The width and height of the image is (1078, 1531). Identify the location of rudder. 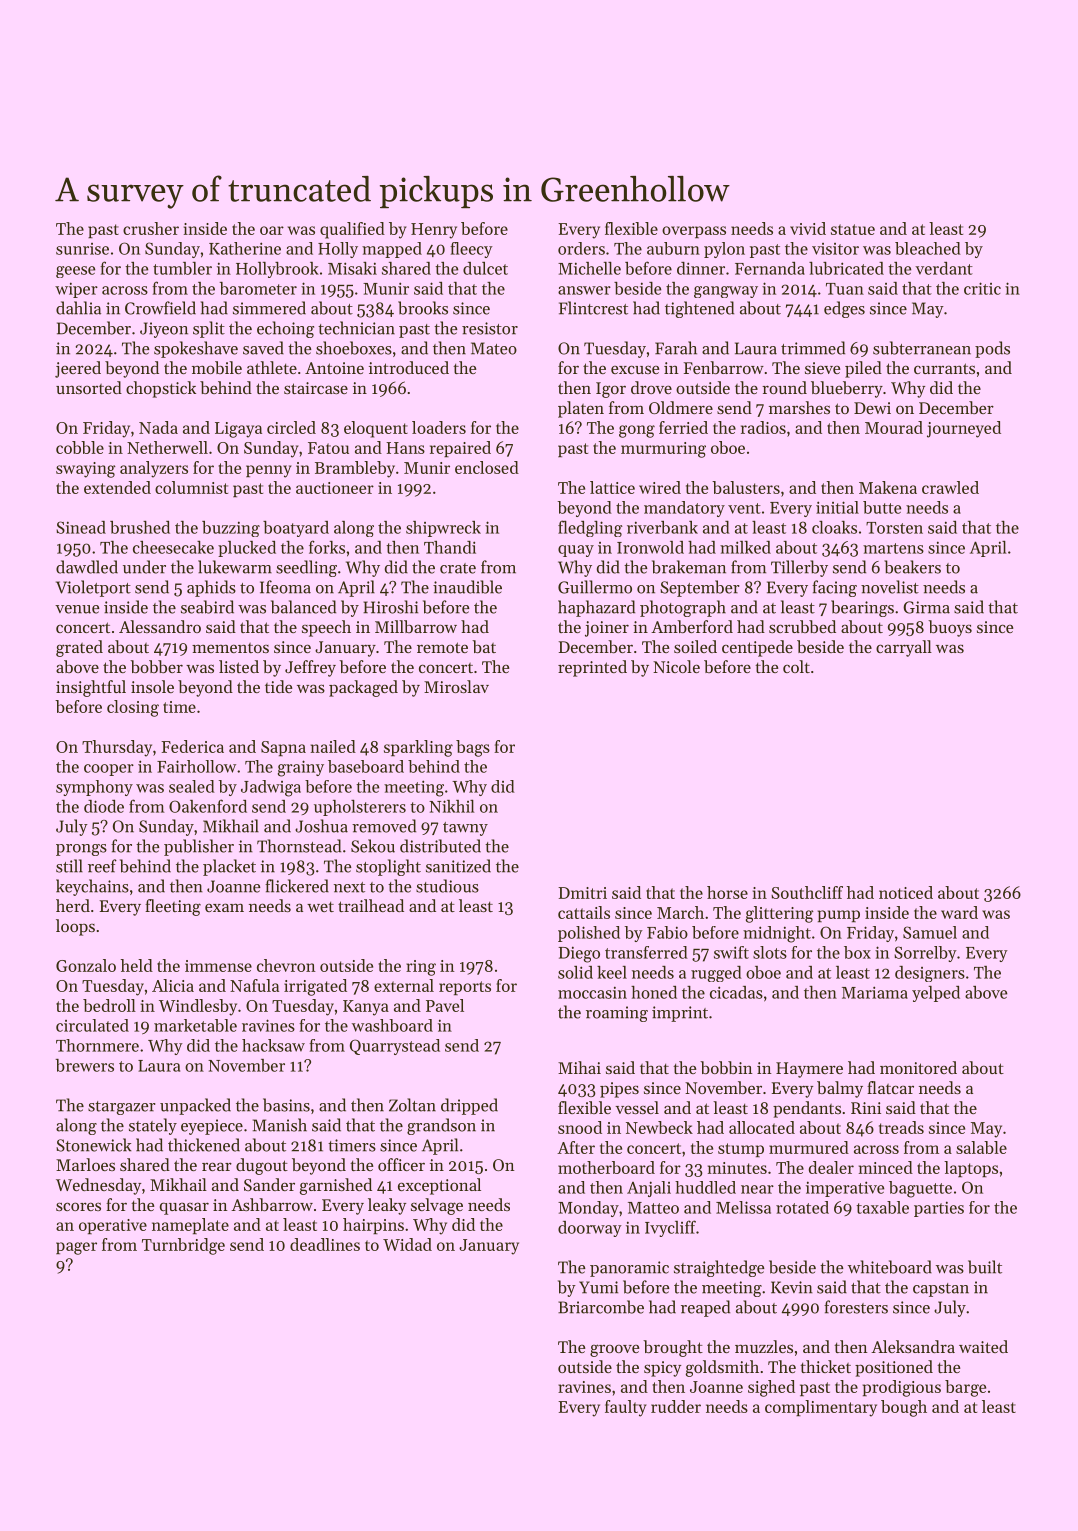
(676, 1406).
